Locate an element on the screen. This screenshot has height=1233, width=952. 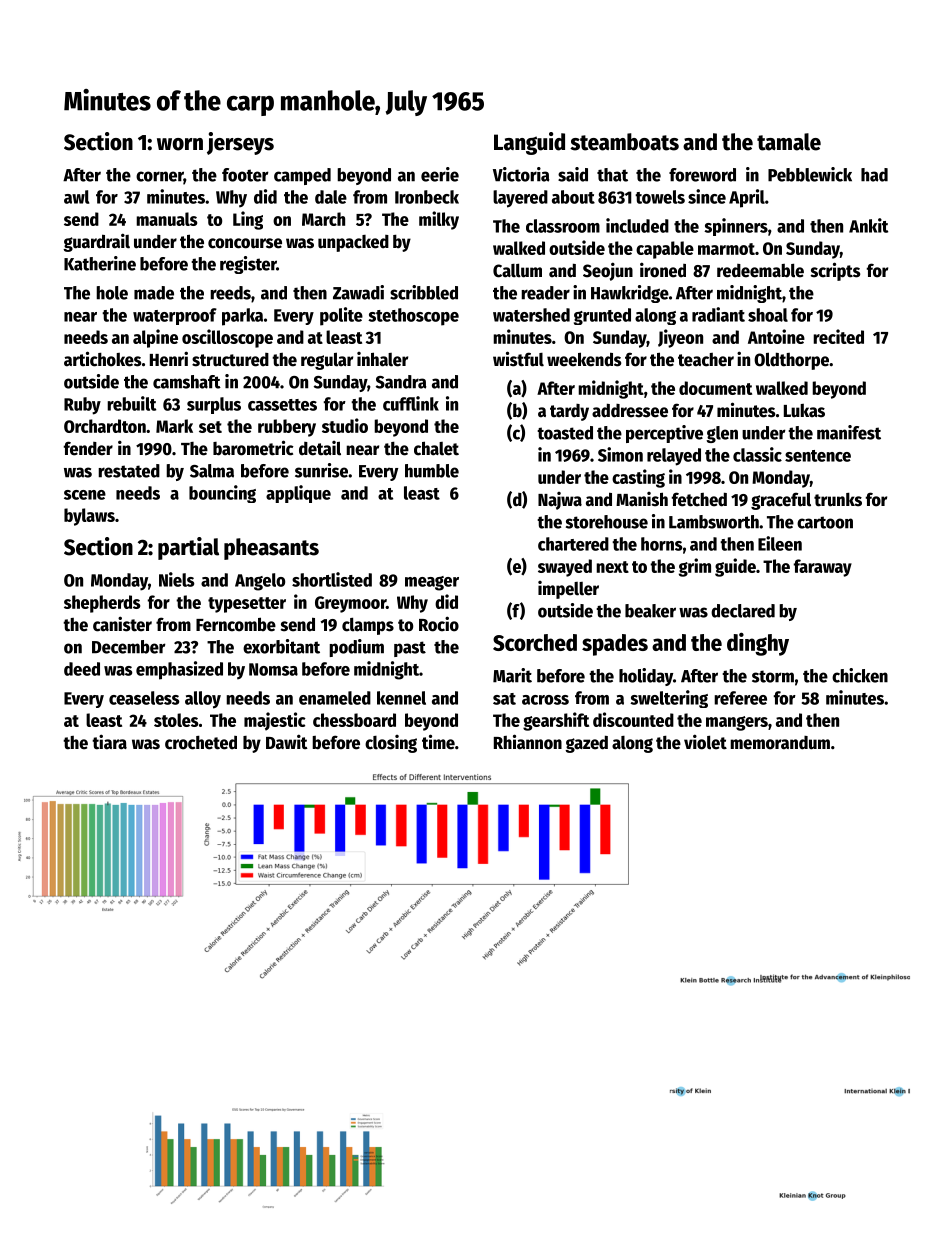
inhaler is located at coordinates (382, 359).
